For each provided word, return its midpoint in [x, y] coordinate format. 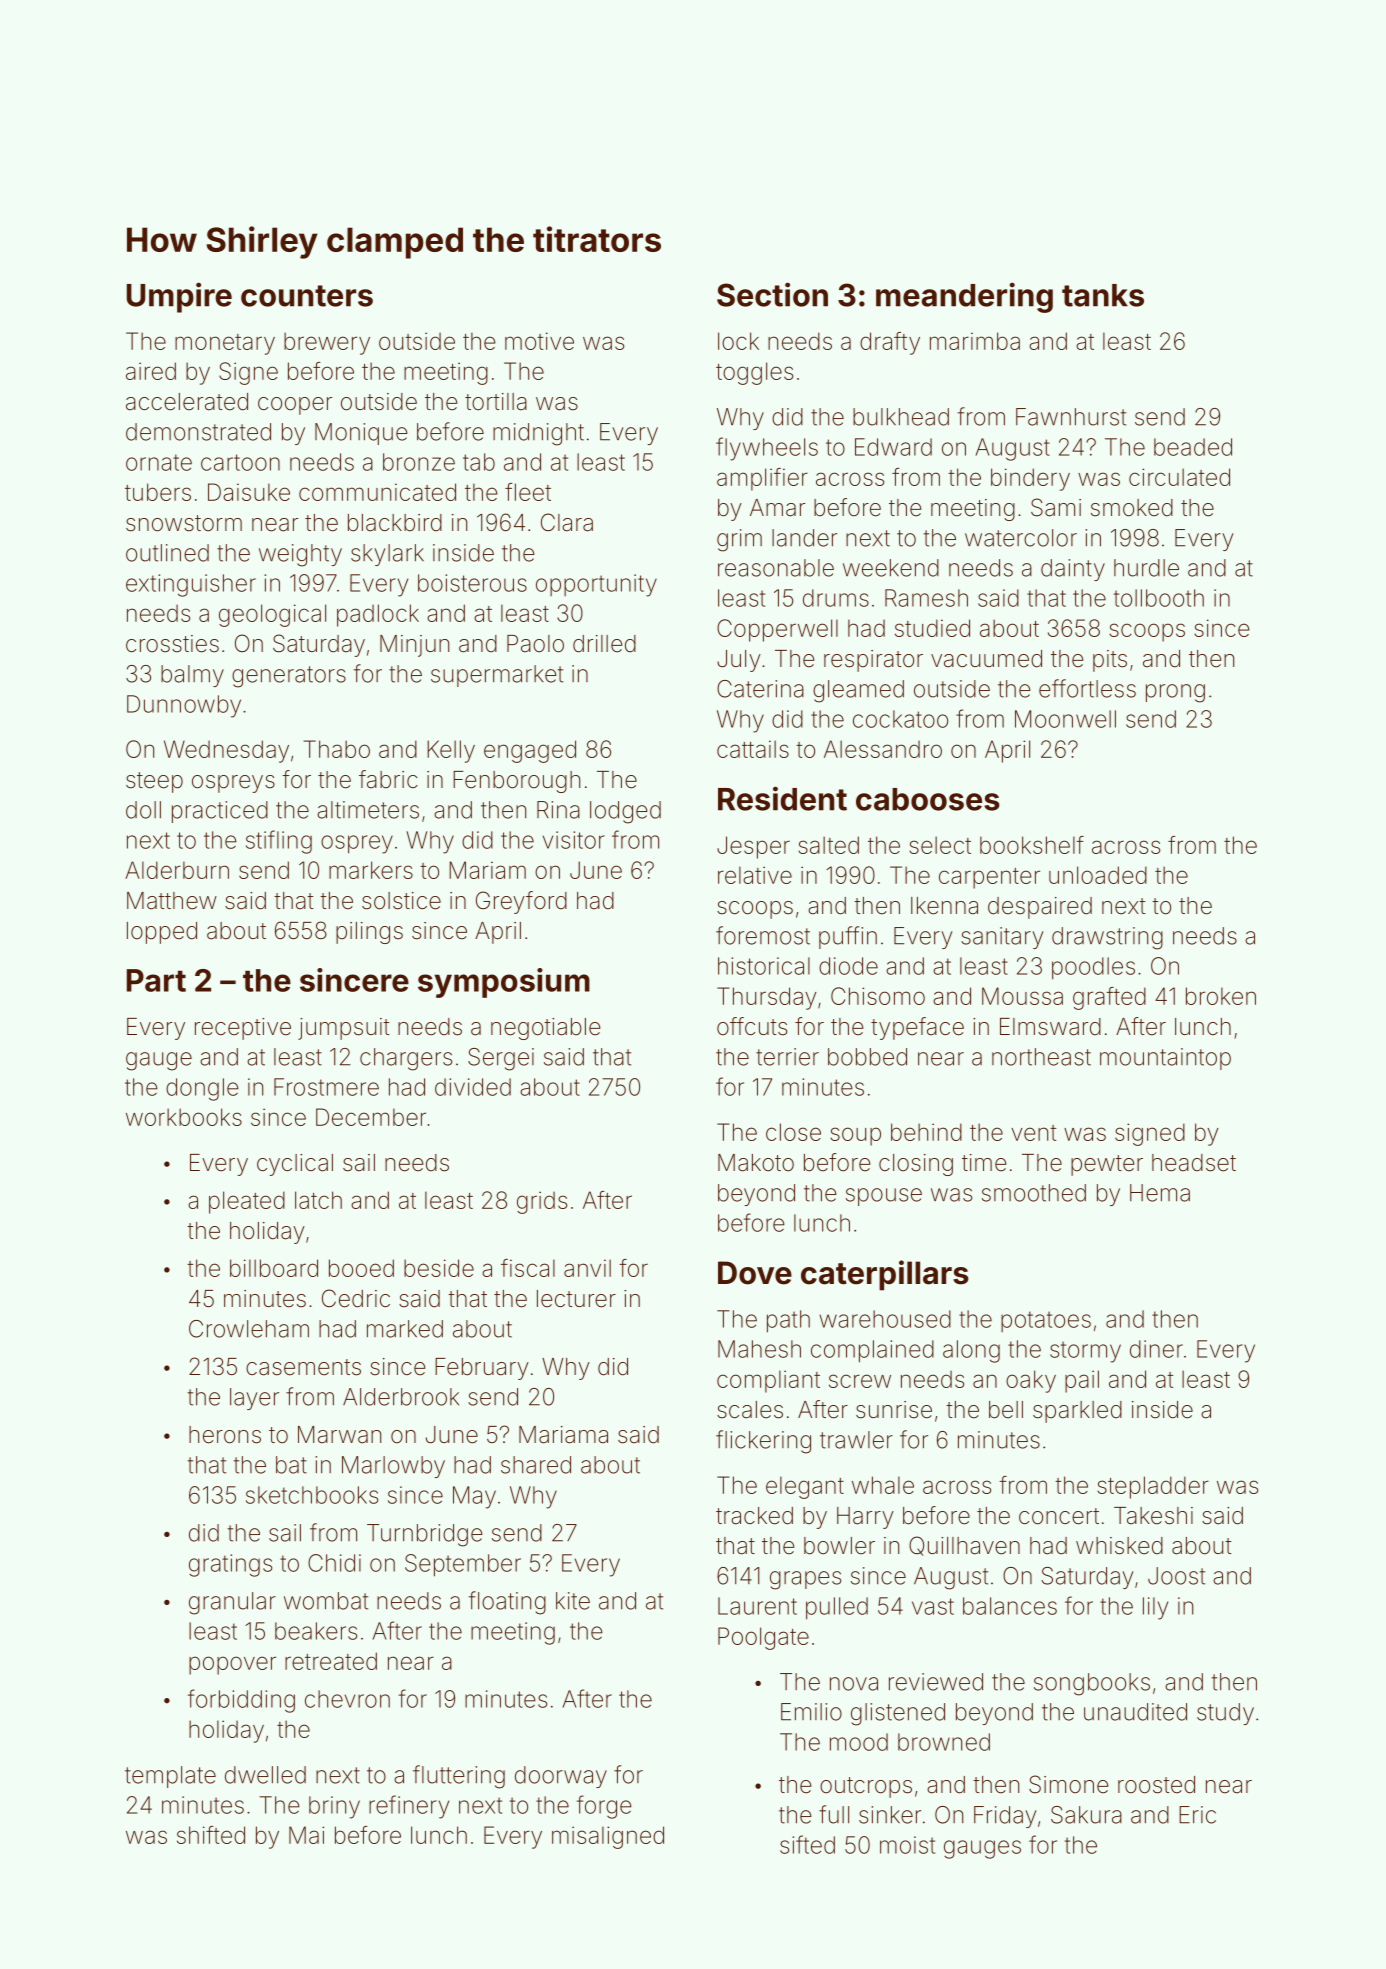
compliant [768, 1381]
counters [307, 296]
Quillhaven [964, 1546]
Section [772, 294]
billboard [274, 1268]
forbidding [241, 1701]
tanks [1103, 295]
